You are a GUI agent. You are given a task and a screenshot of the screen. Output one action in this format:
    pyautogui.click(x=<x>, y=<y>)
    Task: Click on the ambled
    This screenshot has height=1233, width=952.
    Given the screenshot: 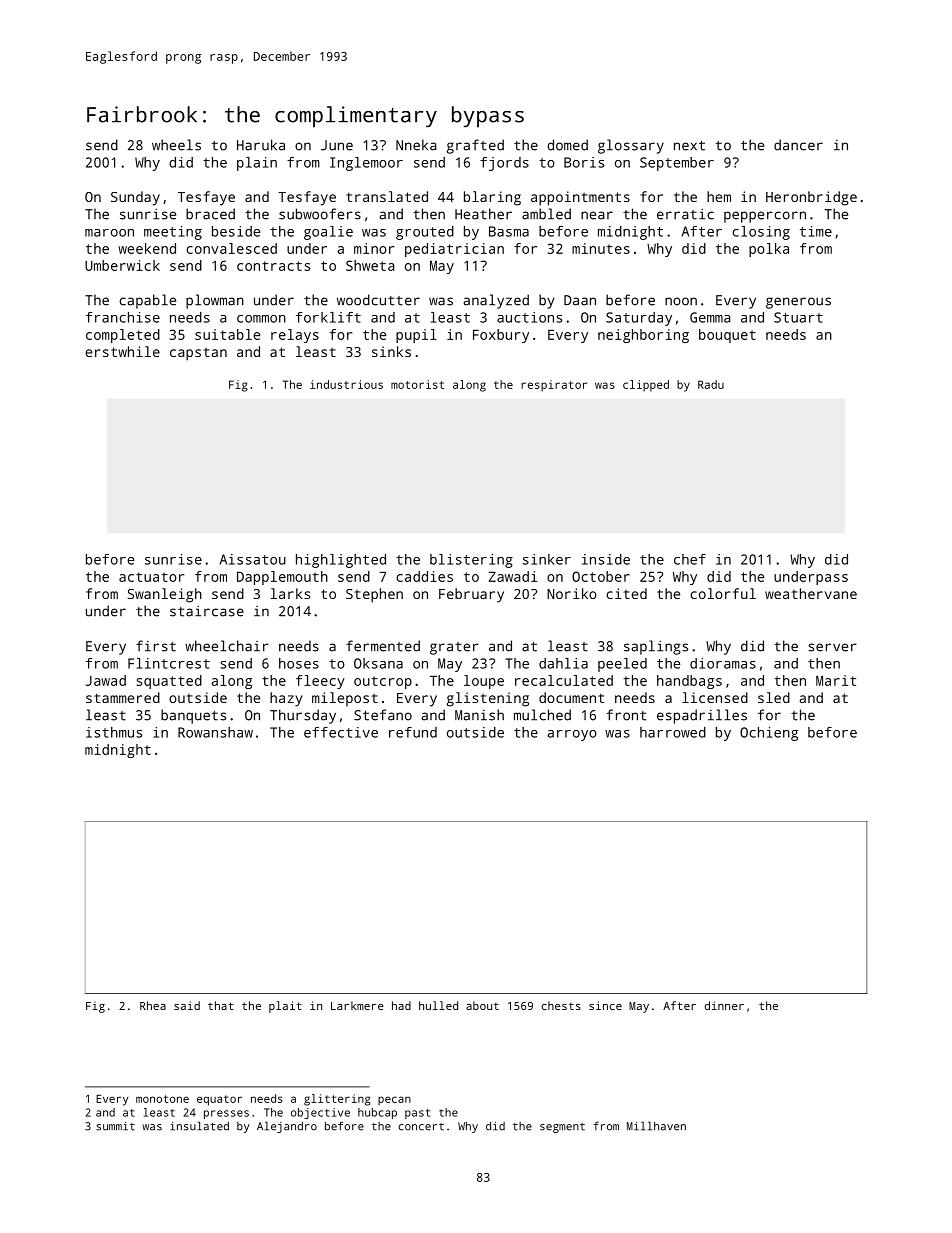 What is the action you would take?
    pyautogui.click(x=546, y=214)
